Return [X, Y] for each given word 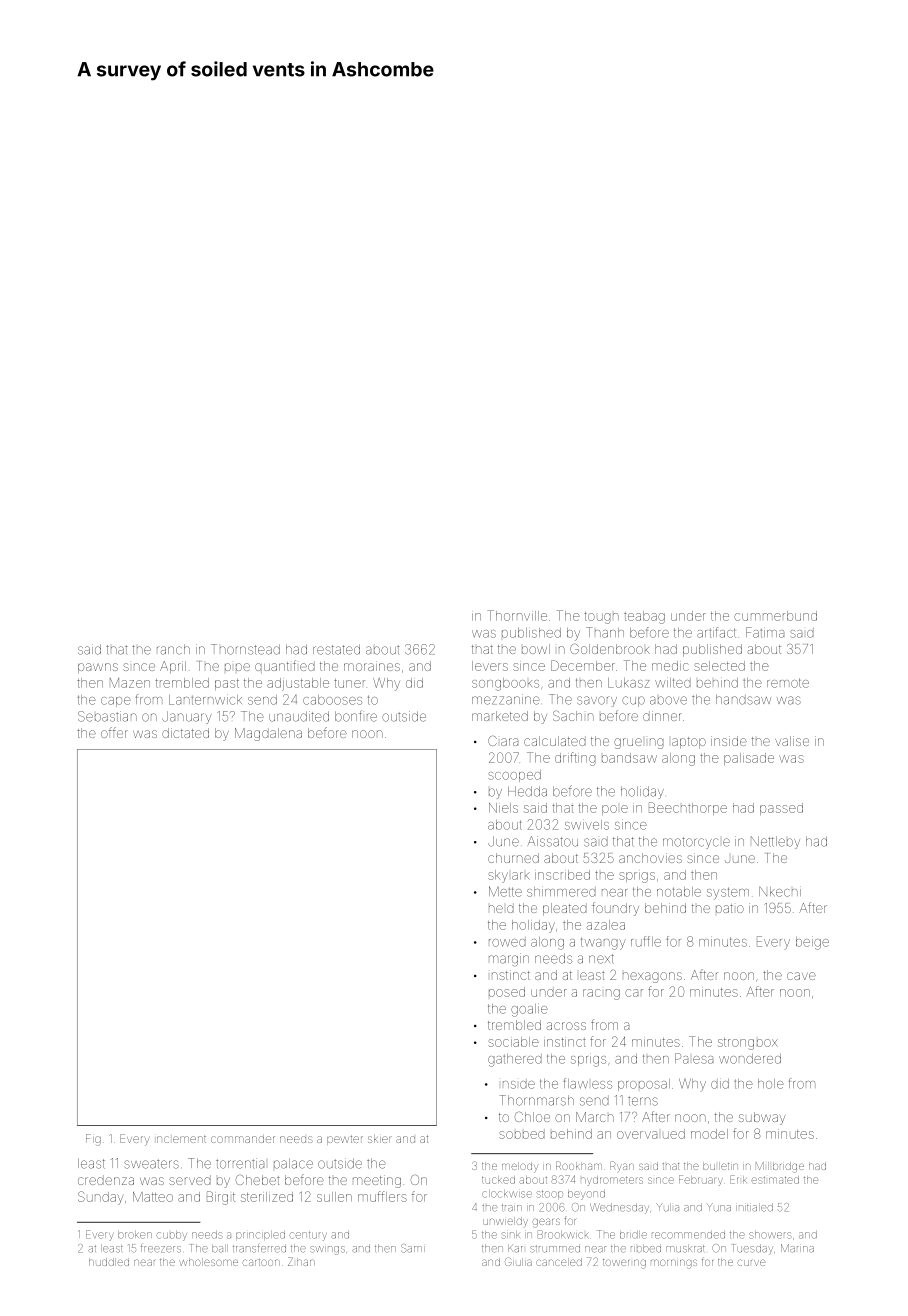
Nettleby [775, 842]
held [501, 908]
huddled [109, 1262]
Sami [413, 1248]
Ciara [503, 741]
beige [812, 943]
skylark [509, 876]
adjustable [298, 684]
